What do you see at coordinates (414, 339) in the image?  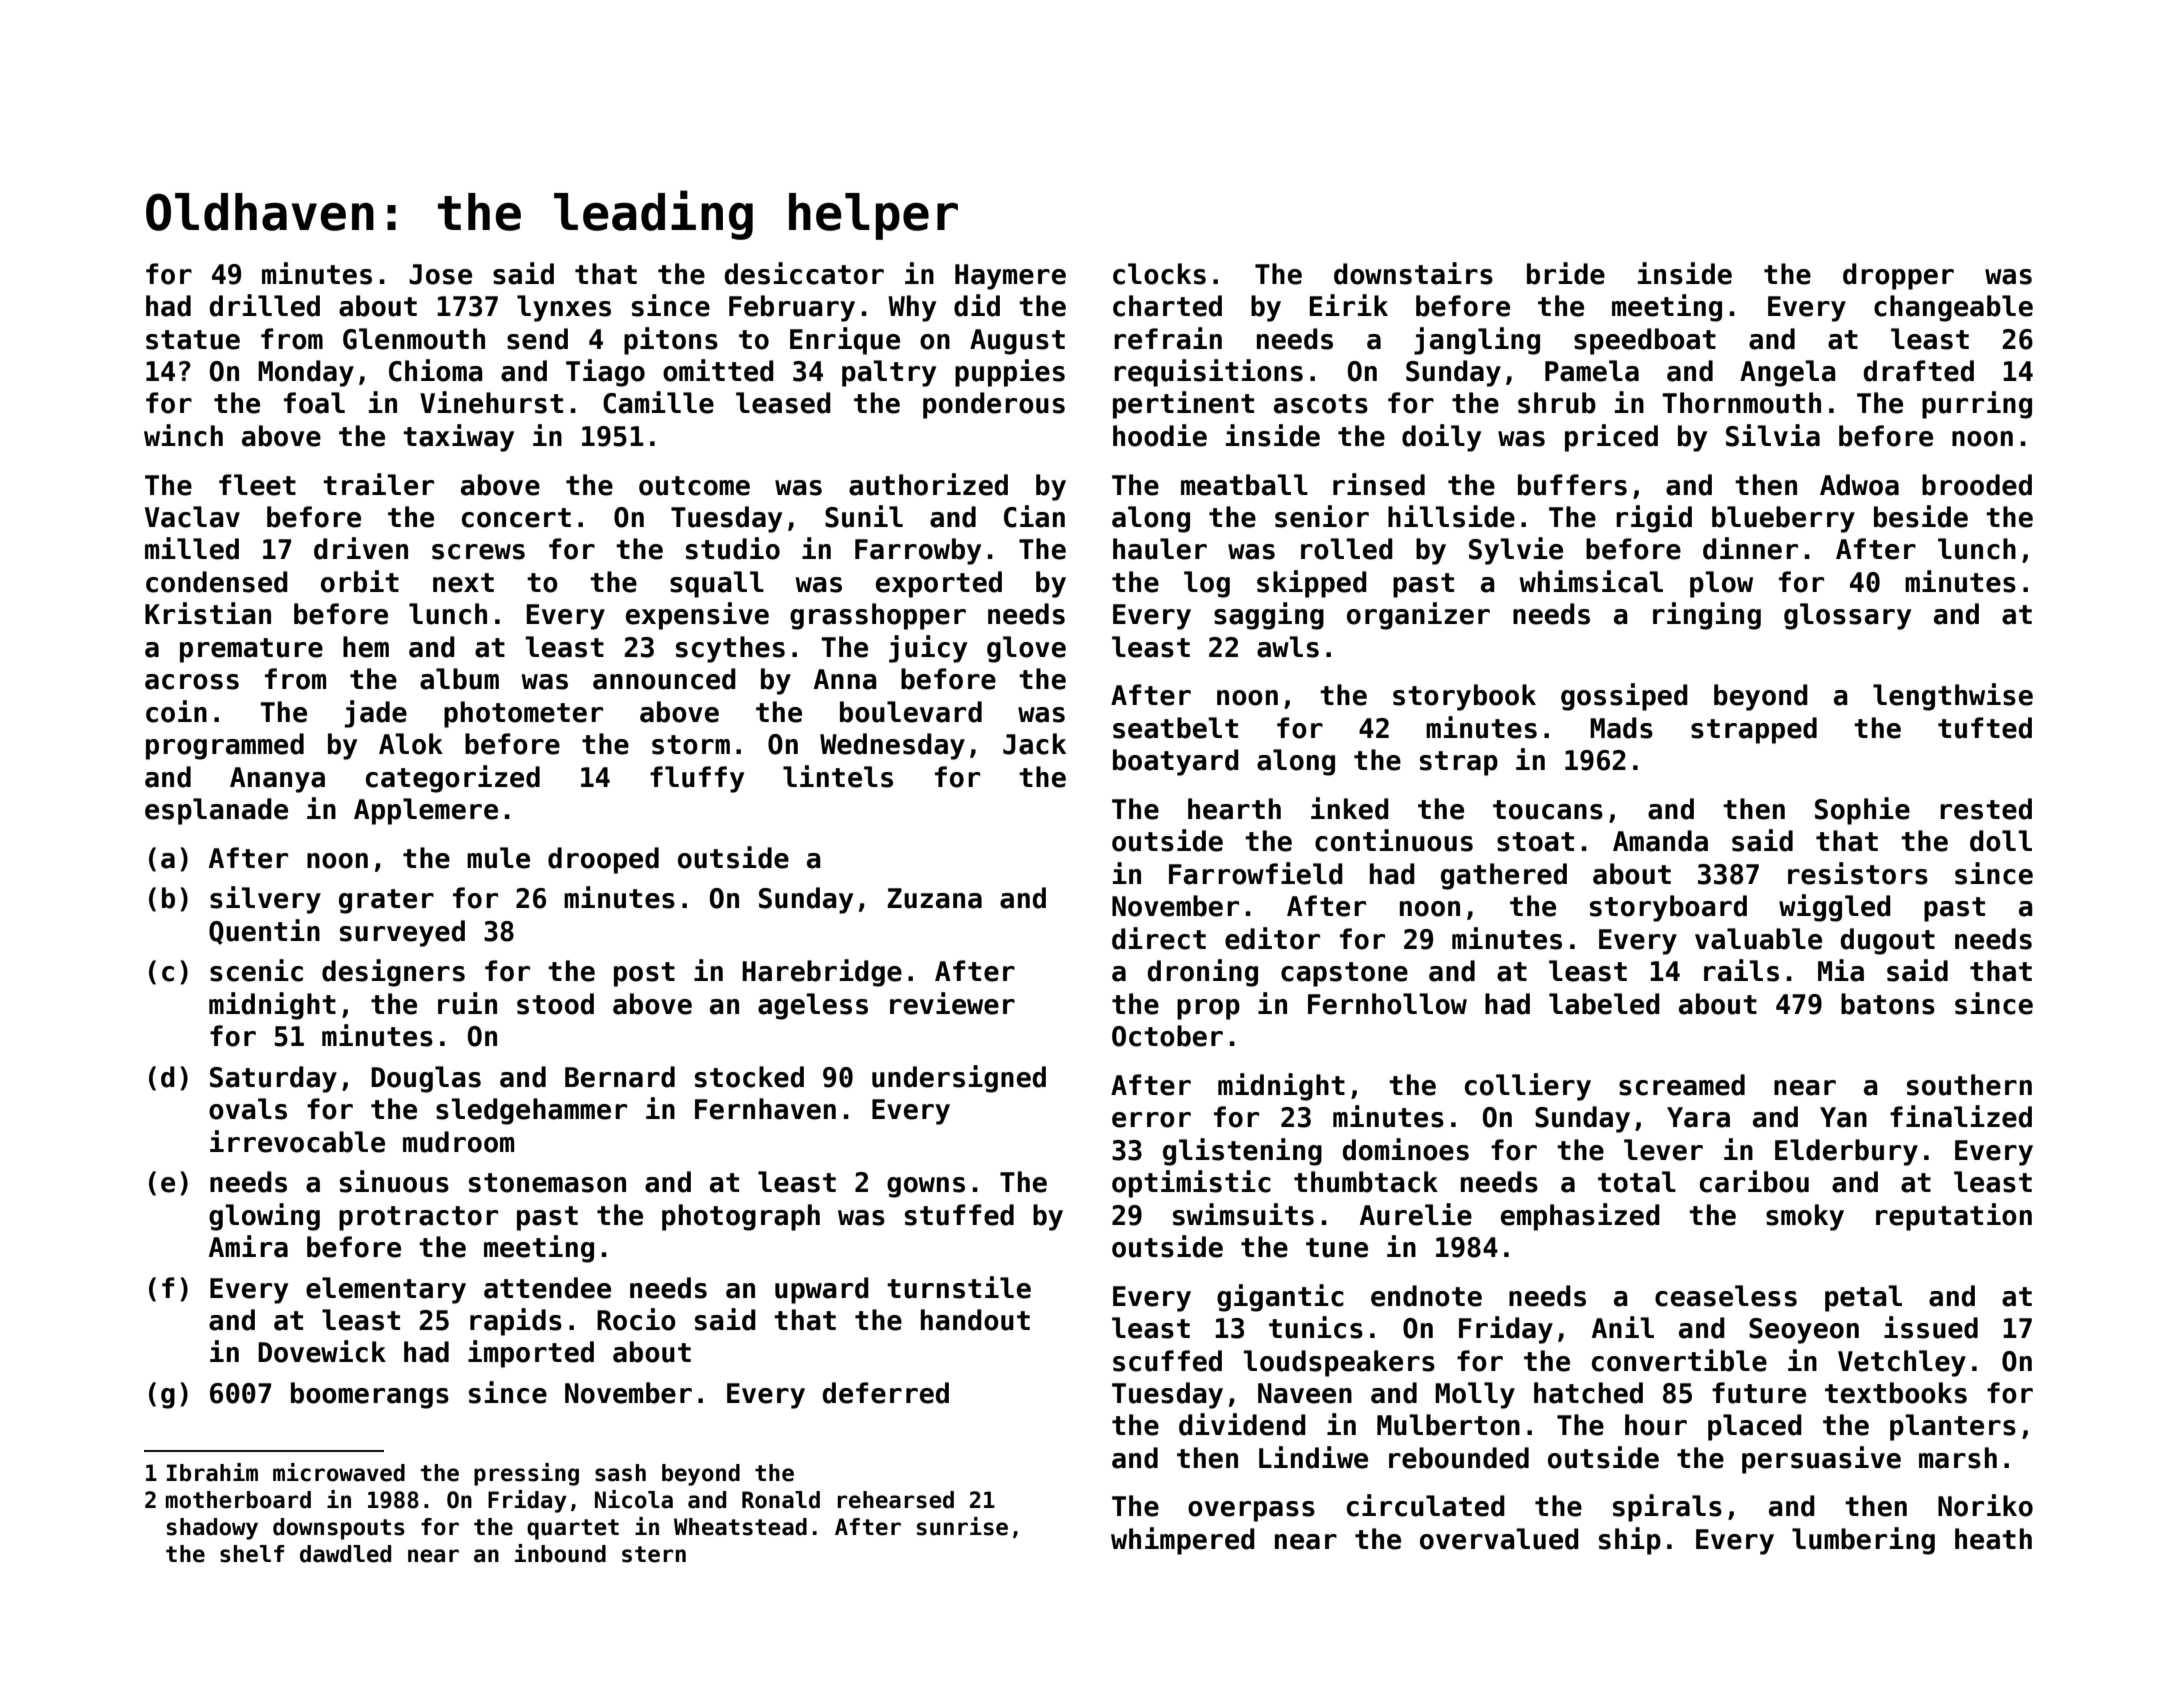 I see `Glenmouth` at bounding box center [414, 339].
